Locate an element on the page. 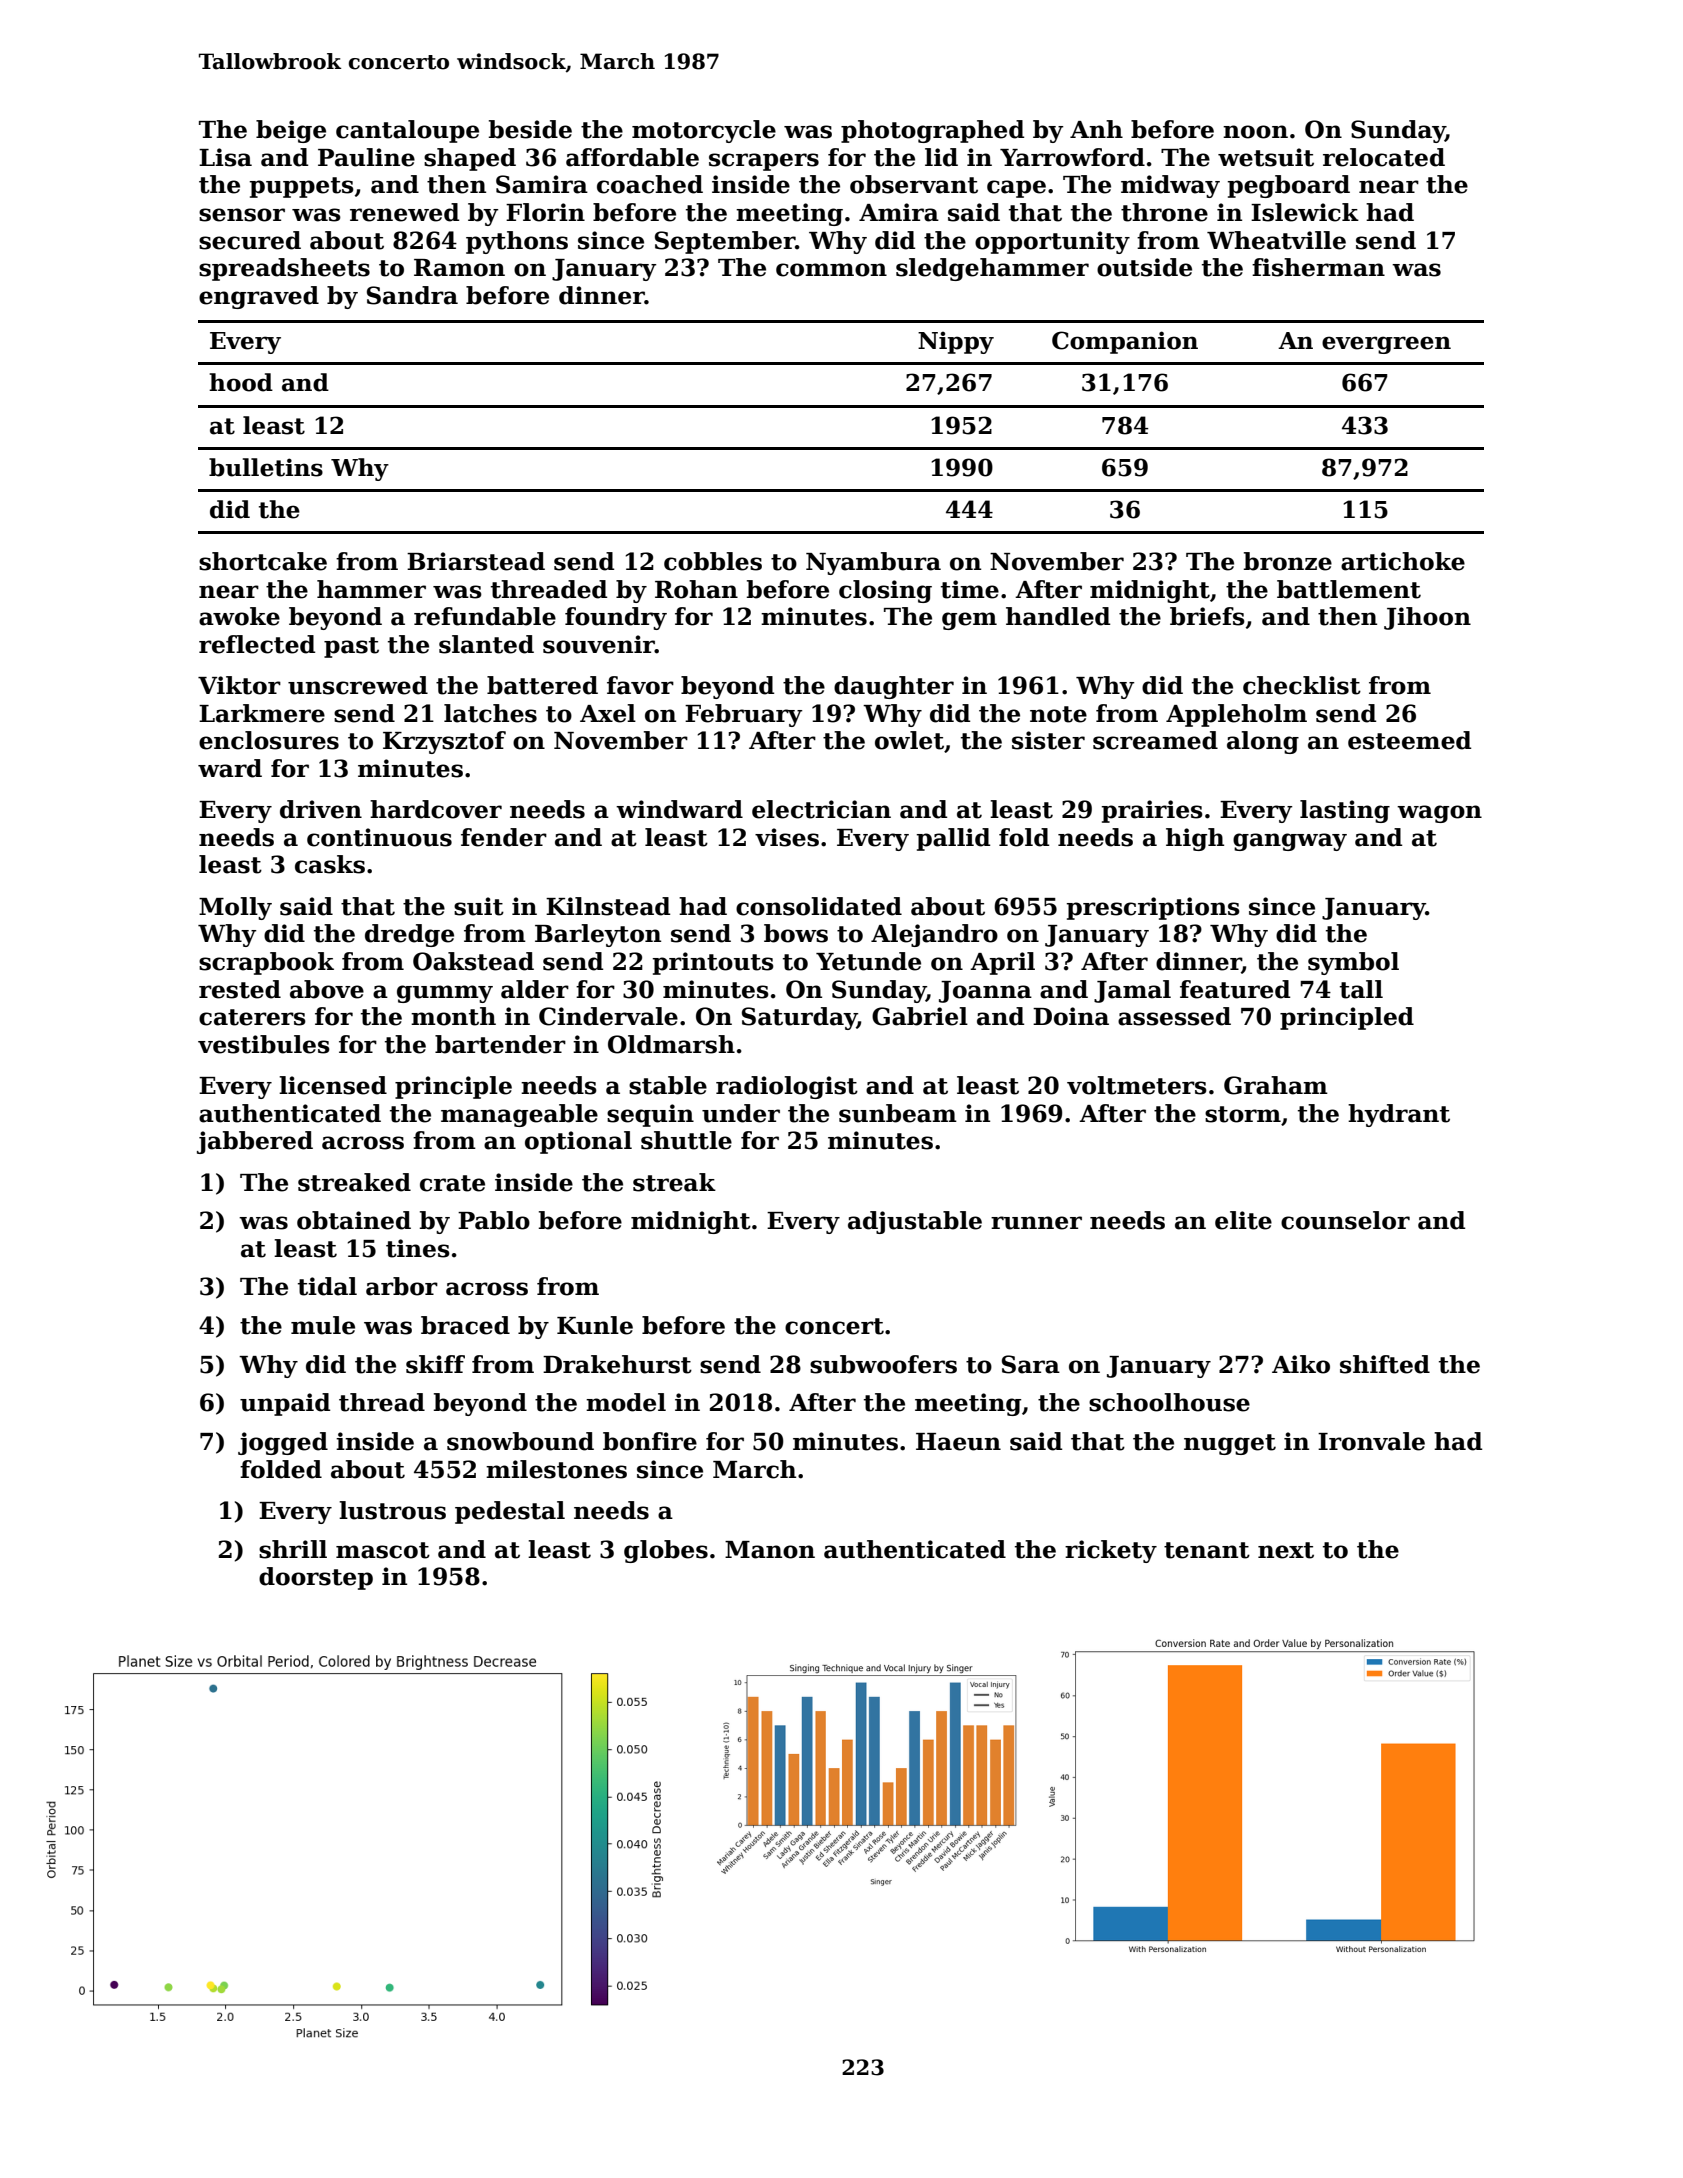 The height and width of the page is (2178, 1683). fender is located at coordinates (504, 837).
